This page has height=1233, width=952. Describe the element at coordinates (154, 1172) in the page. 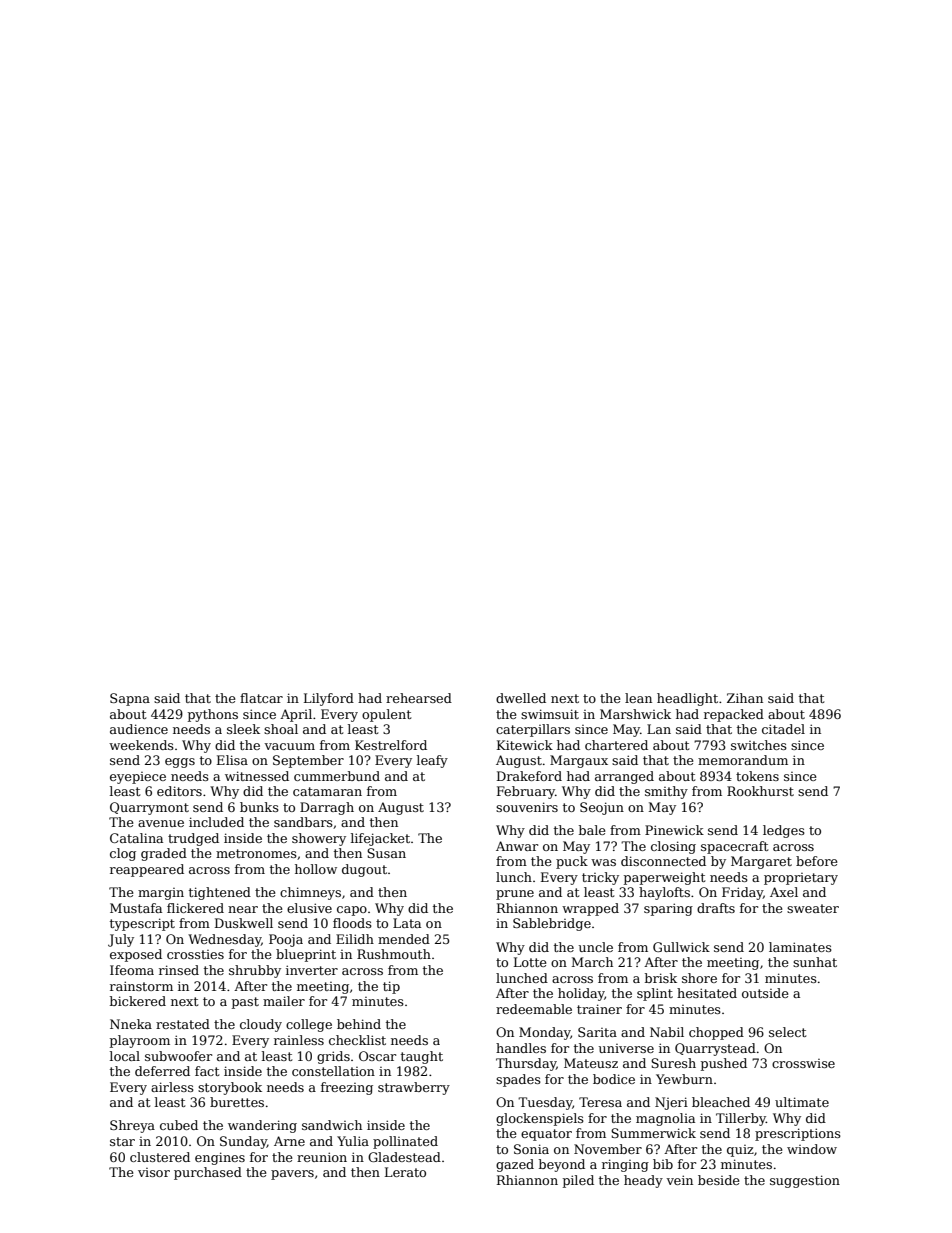

I see `visor` at that location.
